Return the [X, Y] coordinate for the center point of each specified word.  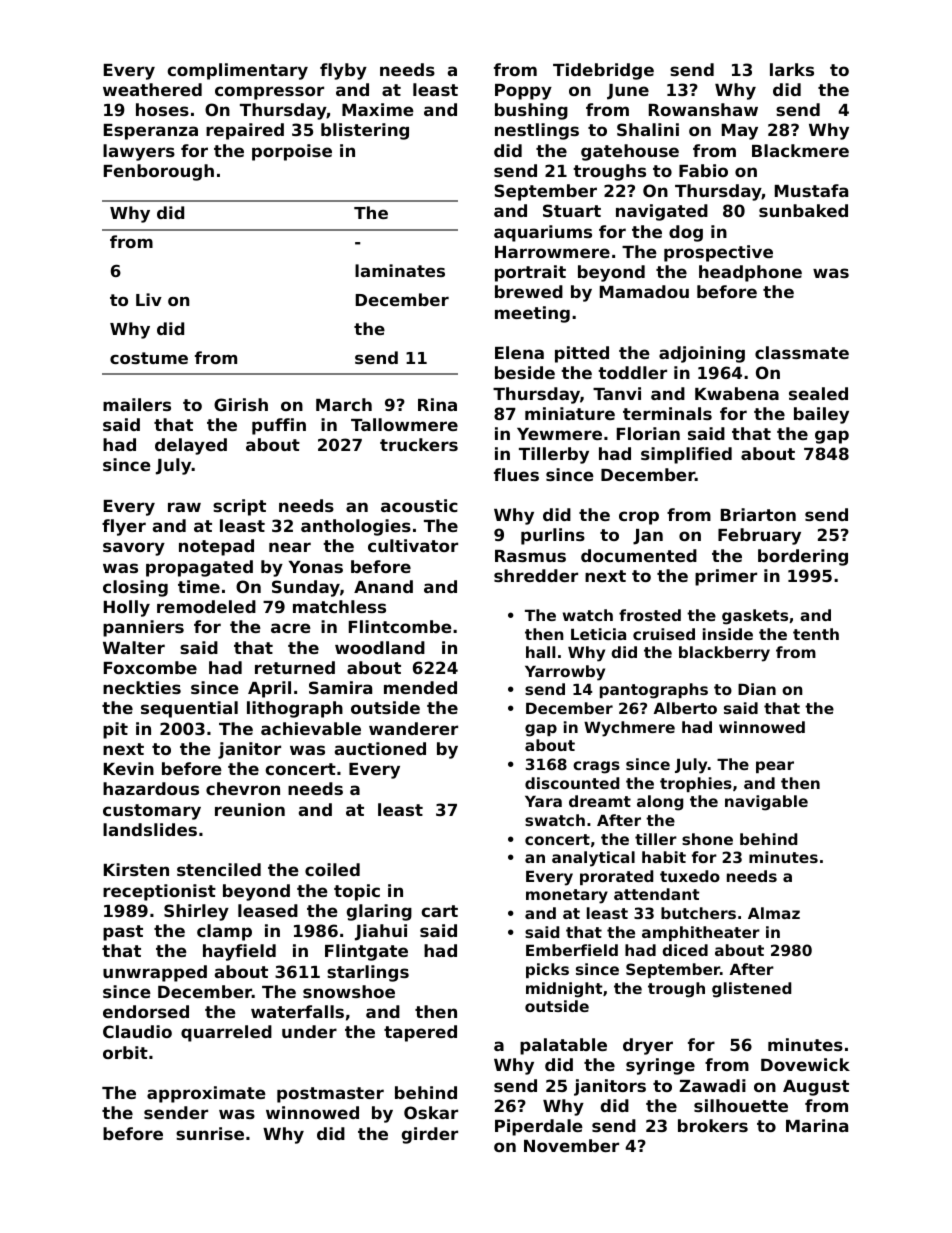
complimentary [237, 71]
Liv [149, 299]
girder [430, 1135]
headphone [750, 273]
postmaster [330, 1095]
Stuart [572, 210]
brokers [713, 1125]
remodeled [206, 606]
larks [792, 69]
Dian [757, 689]
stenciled [219, 869]
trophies [696, 784]
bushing [531, 111]
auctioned [380, 748]
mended [420, 687]
